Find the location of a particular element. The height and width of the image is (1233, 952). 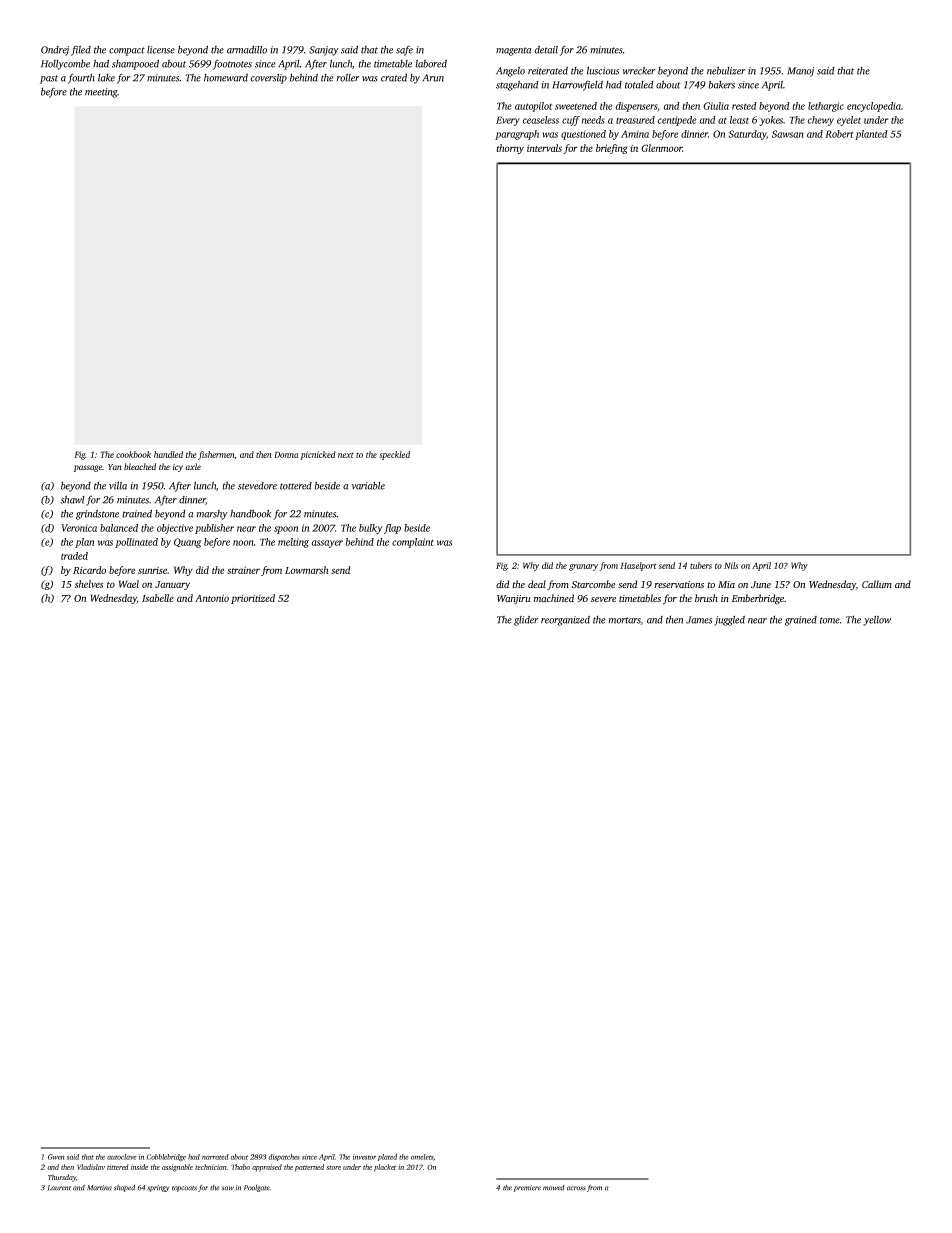

detail is located at coordinates (546, 50).
